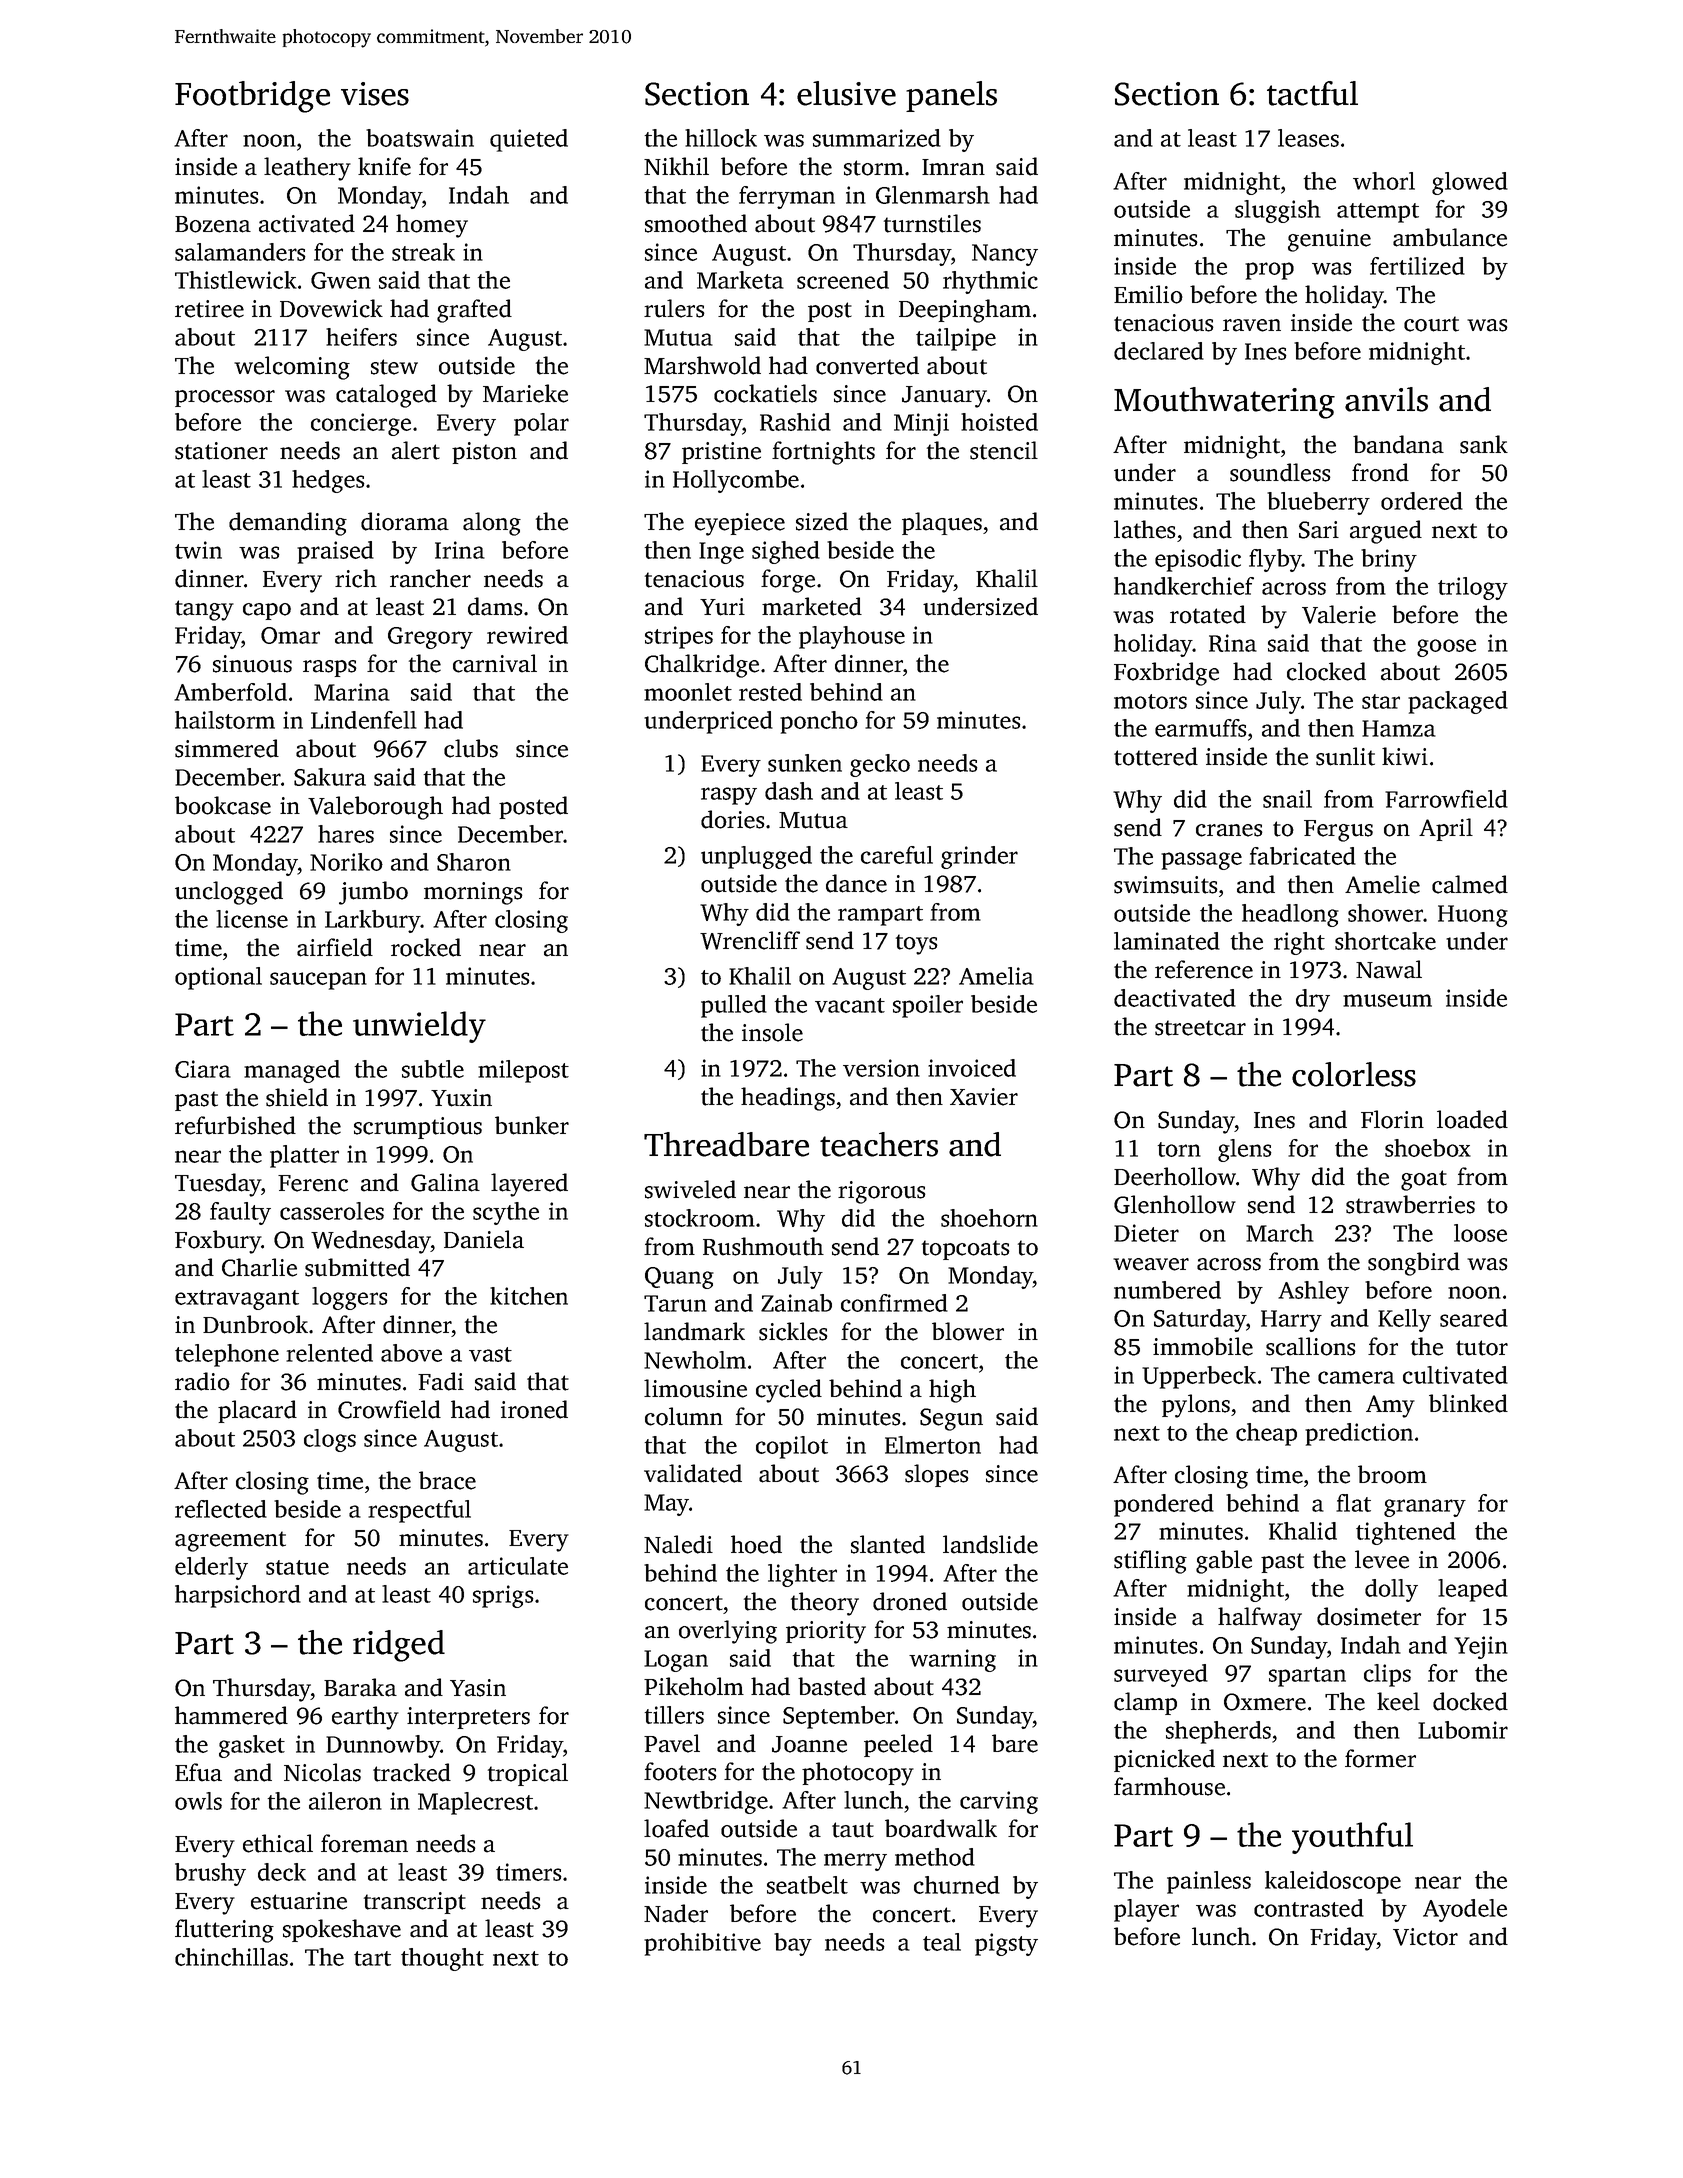  I want to click on stripes, so click(679, 637).
